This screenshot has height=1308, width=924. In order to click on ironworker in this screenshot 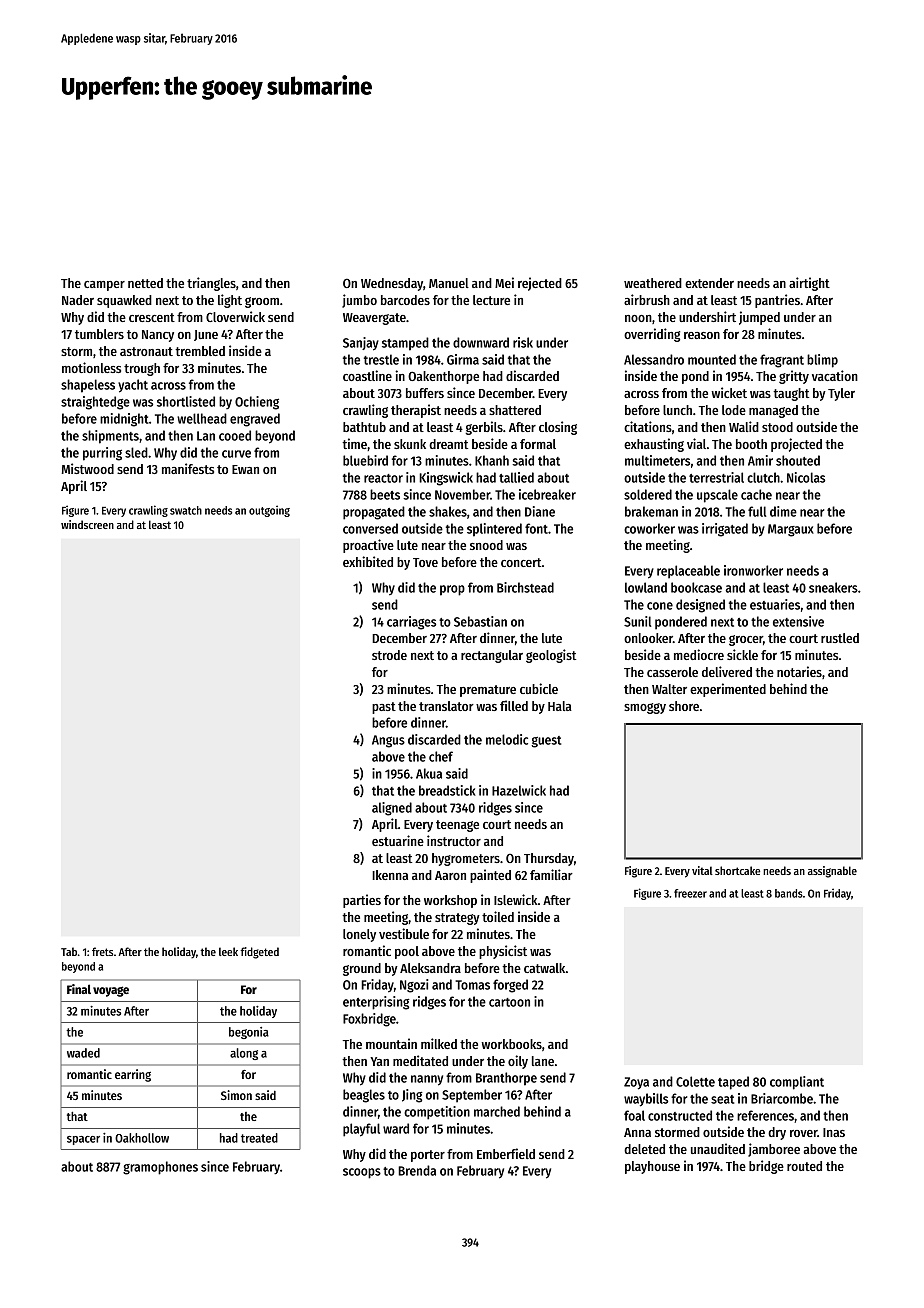, I will do `click(753, 570)`.
